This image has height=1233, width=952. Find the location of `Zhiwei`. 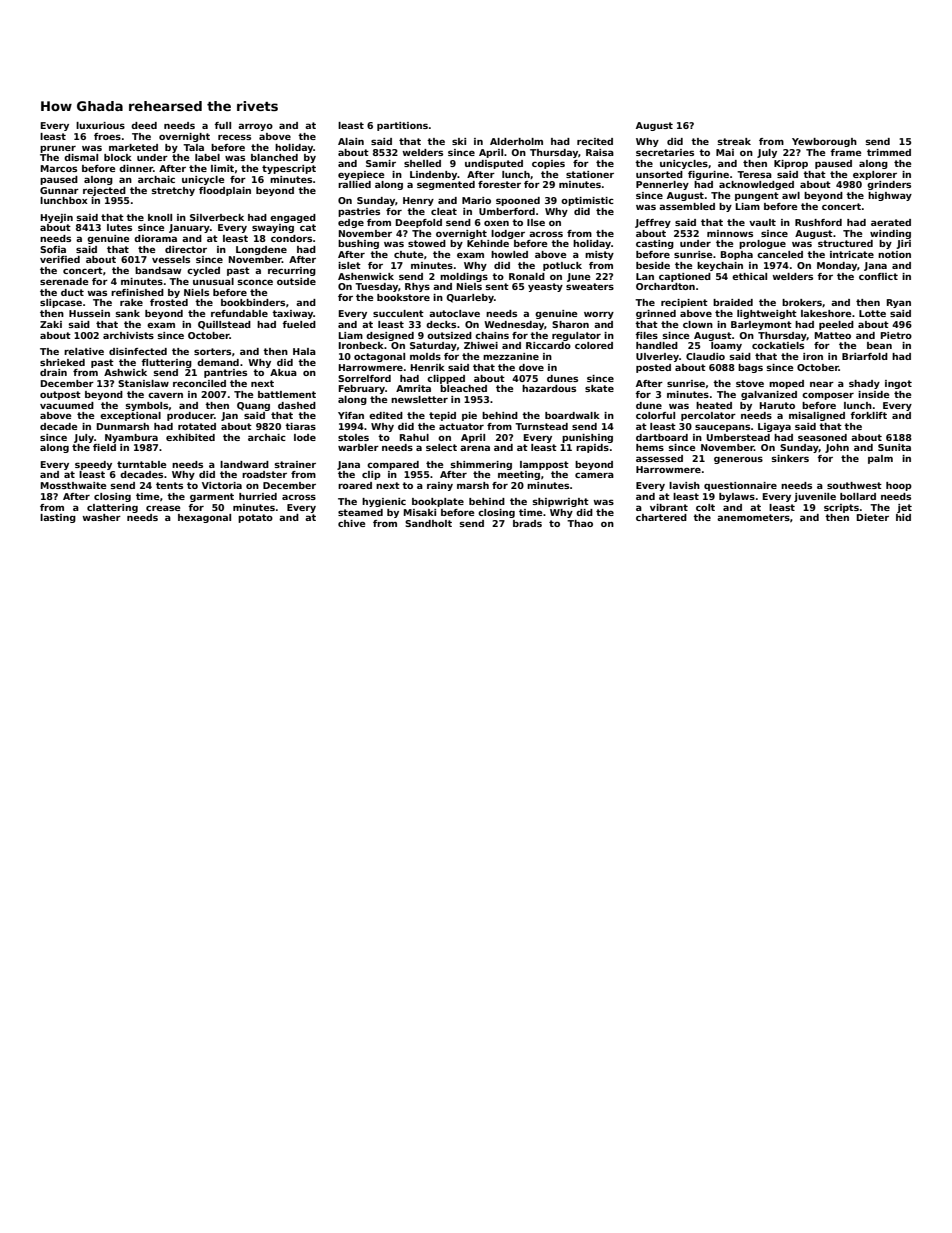

Zhiwei is located at coordinates (481, 345).
